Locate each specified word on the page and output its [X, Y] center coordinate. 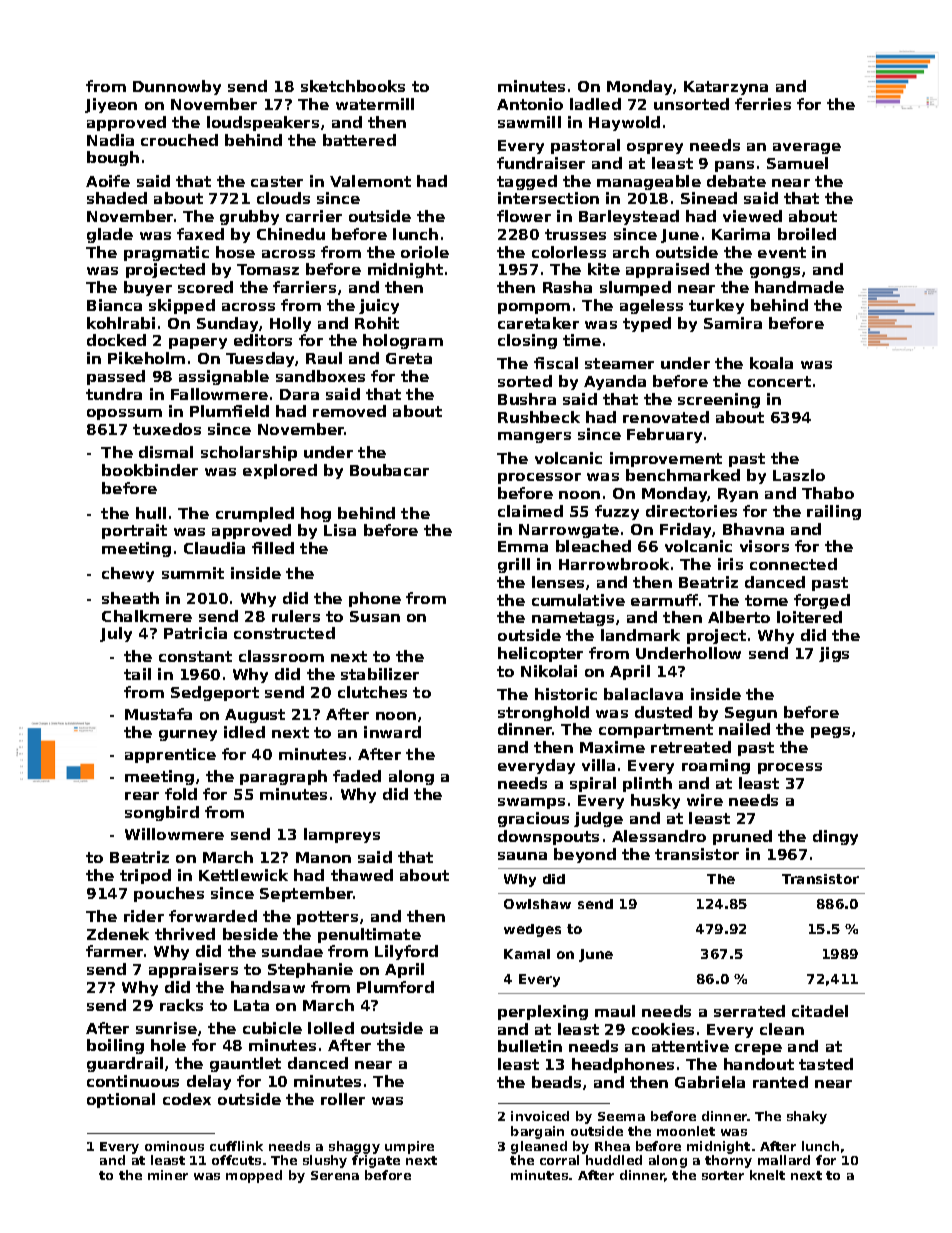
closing [527, 341]
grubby [249, 217]
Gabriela [710, 1082]
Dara [299, 394]
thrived [185, 934]
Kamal [527, 954]
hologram [403, 341]
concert [779, 381]
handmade [799, 287]
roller [343, 1099]
